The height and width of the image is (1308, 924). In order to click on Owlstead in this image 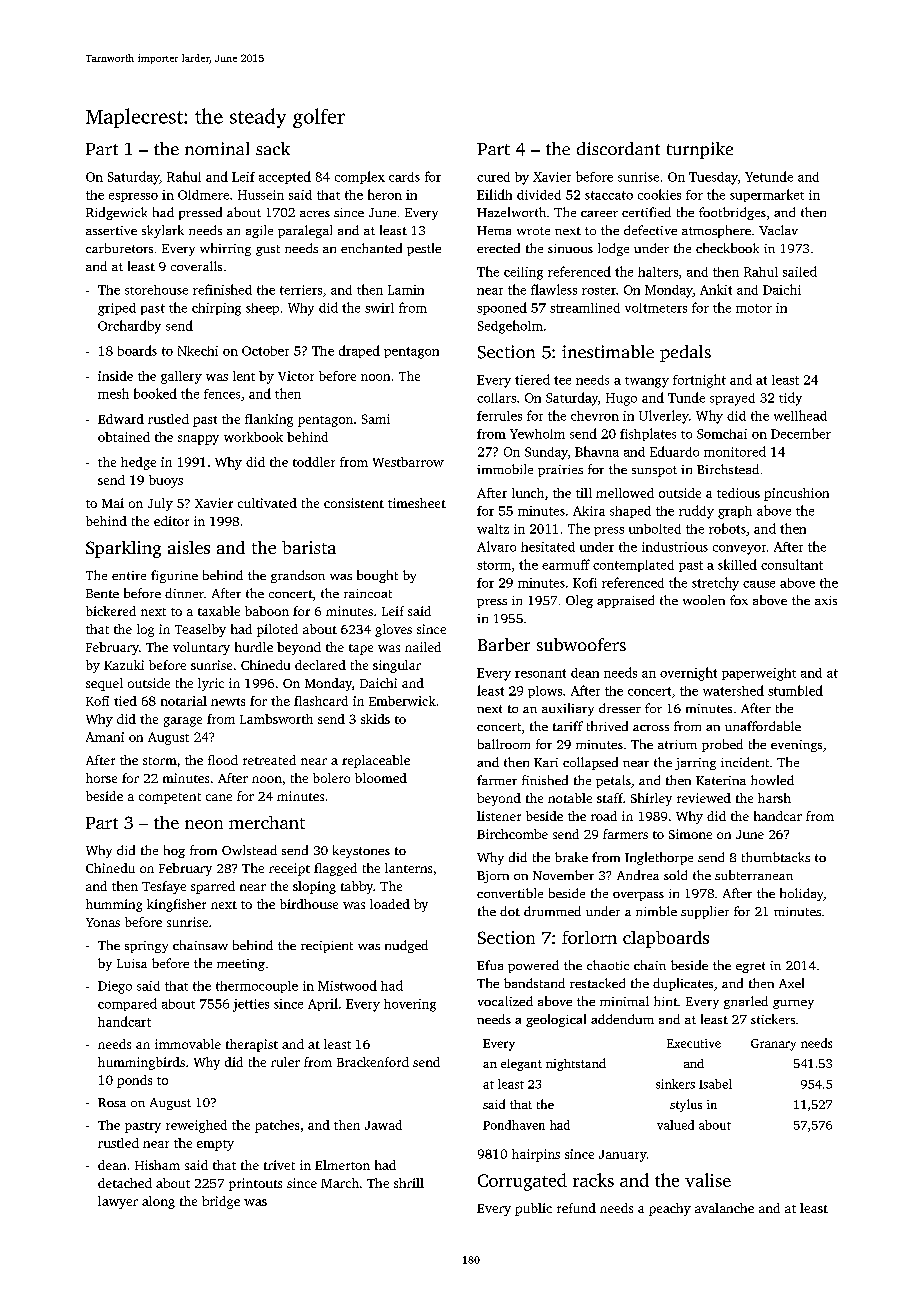, I will do `click(249, 850)`.
